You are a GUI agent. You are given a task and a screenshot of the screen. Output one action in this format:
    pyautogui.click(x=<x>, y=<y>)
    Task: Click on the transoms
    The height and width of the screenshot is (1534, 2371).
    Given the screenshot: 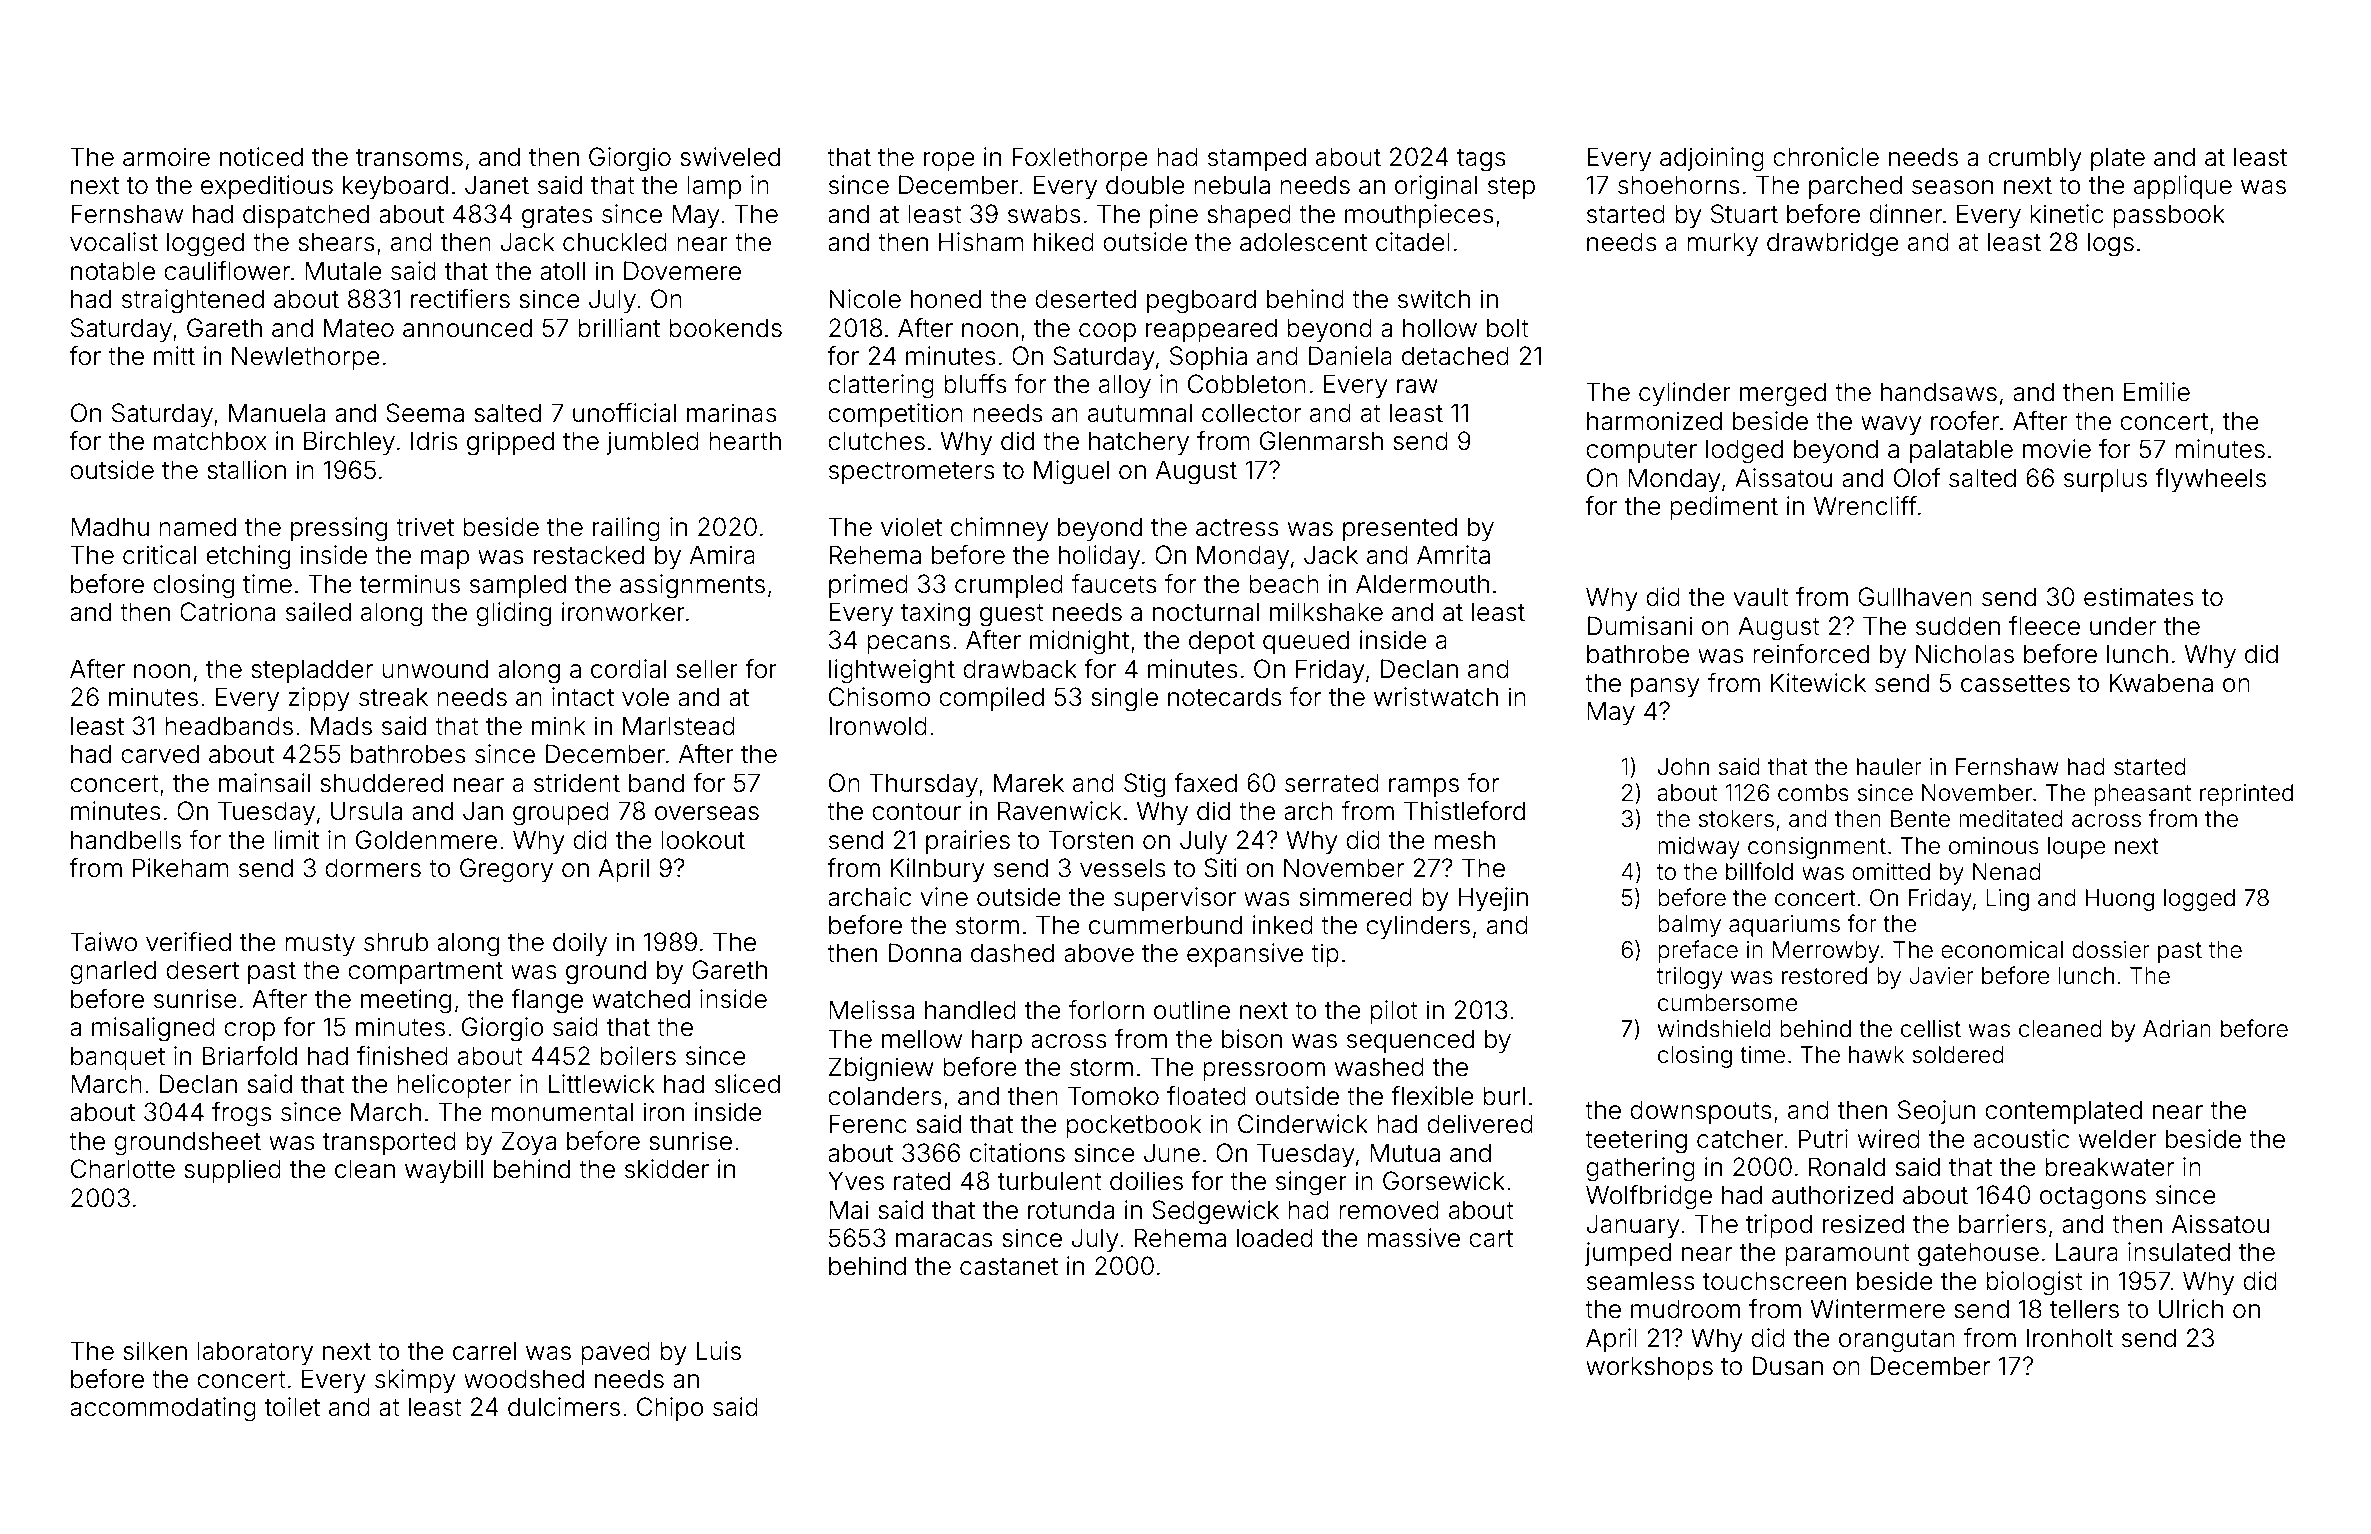 What is the action you would take?
    pyautogui.click(x=409, y=158)
